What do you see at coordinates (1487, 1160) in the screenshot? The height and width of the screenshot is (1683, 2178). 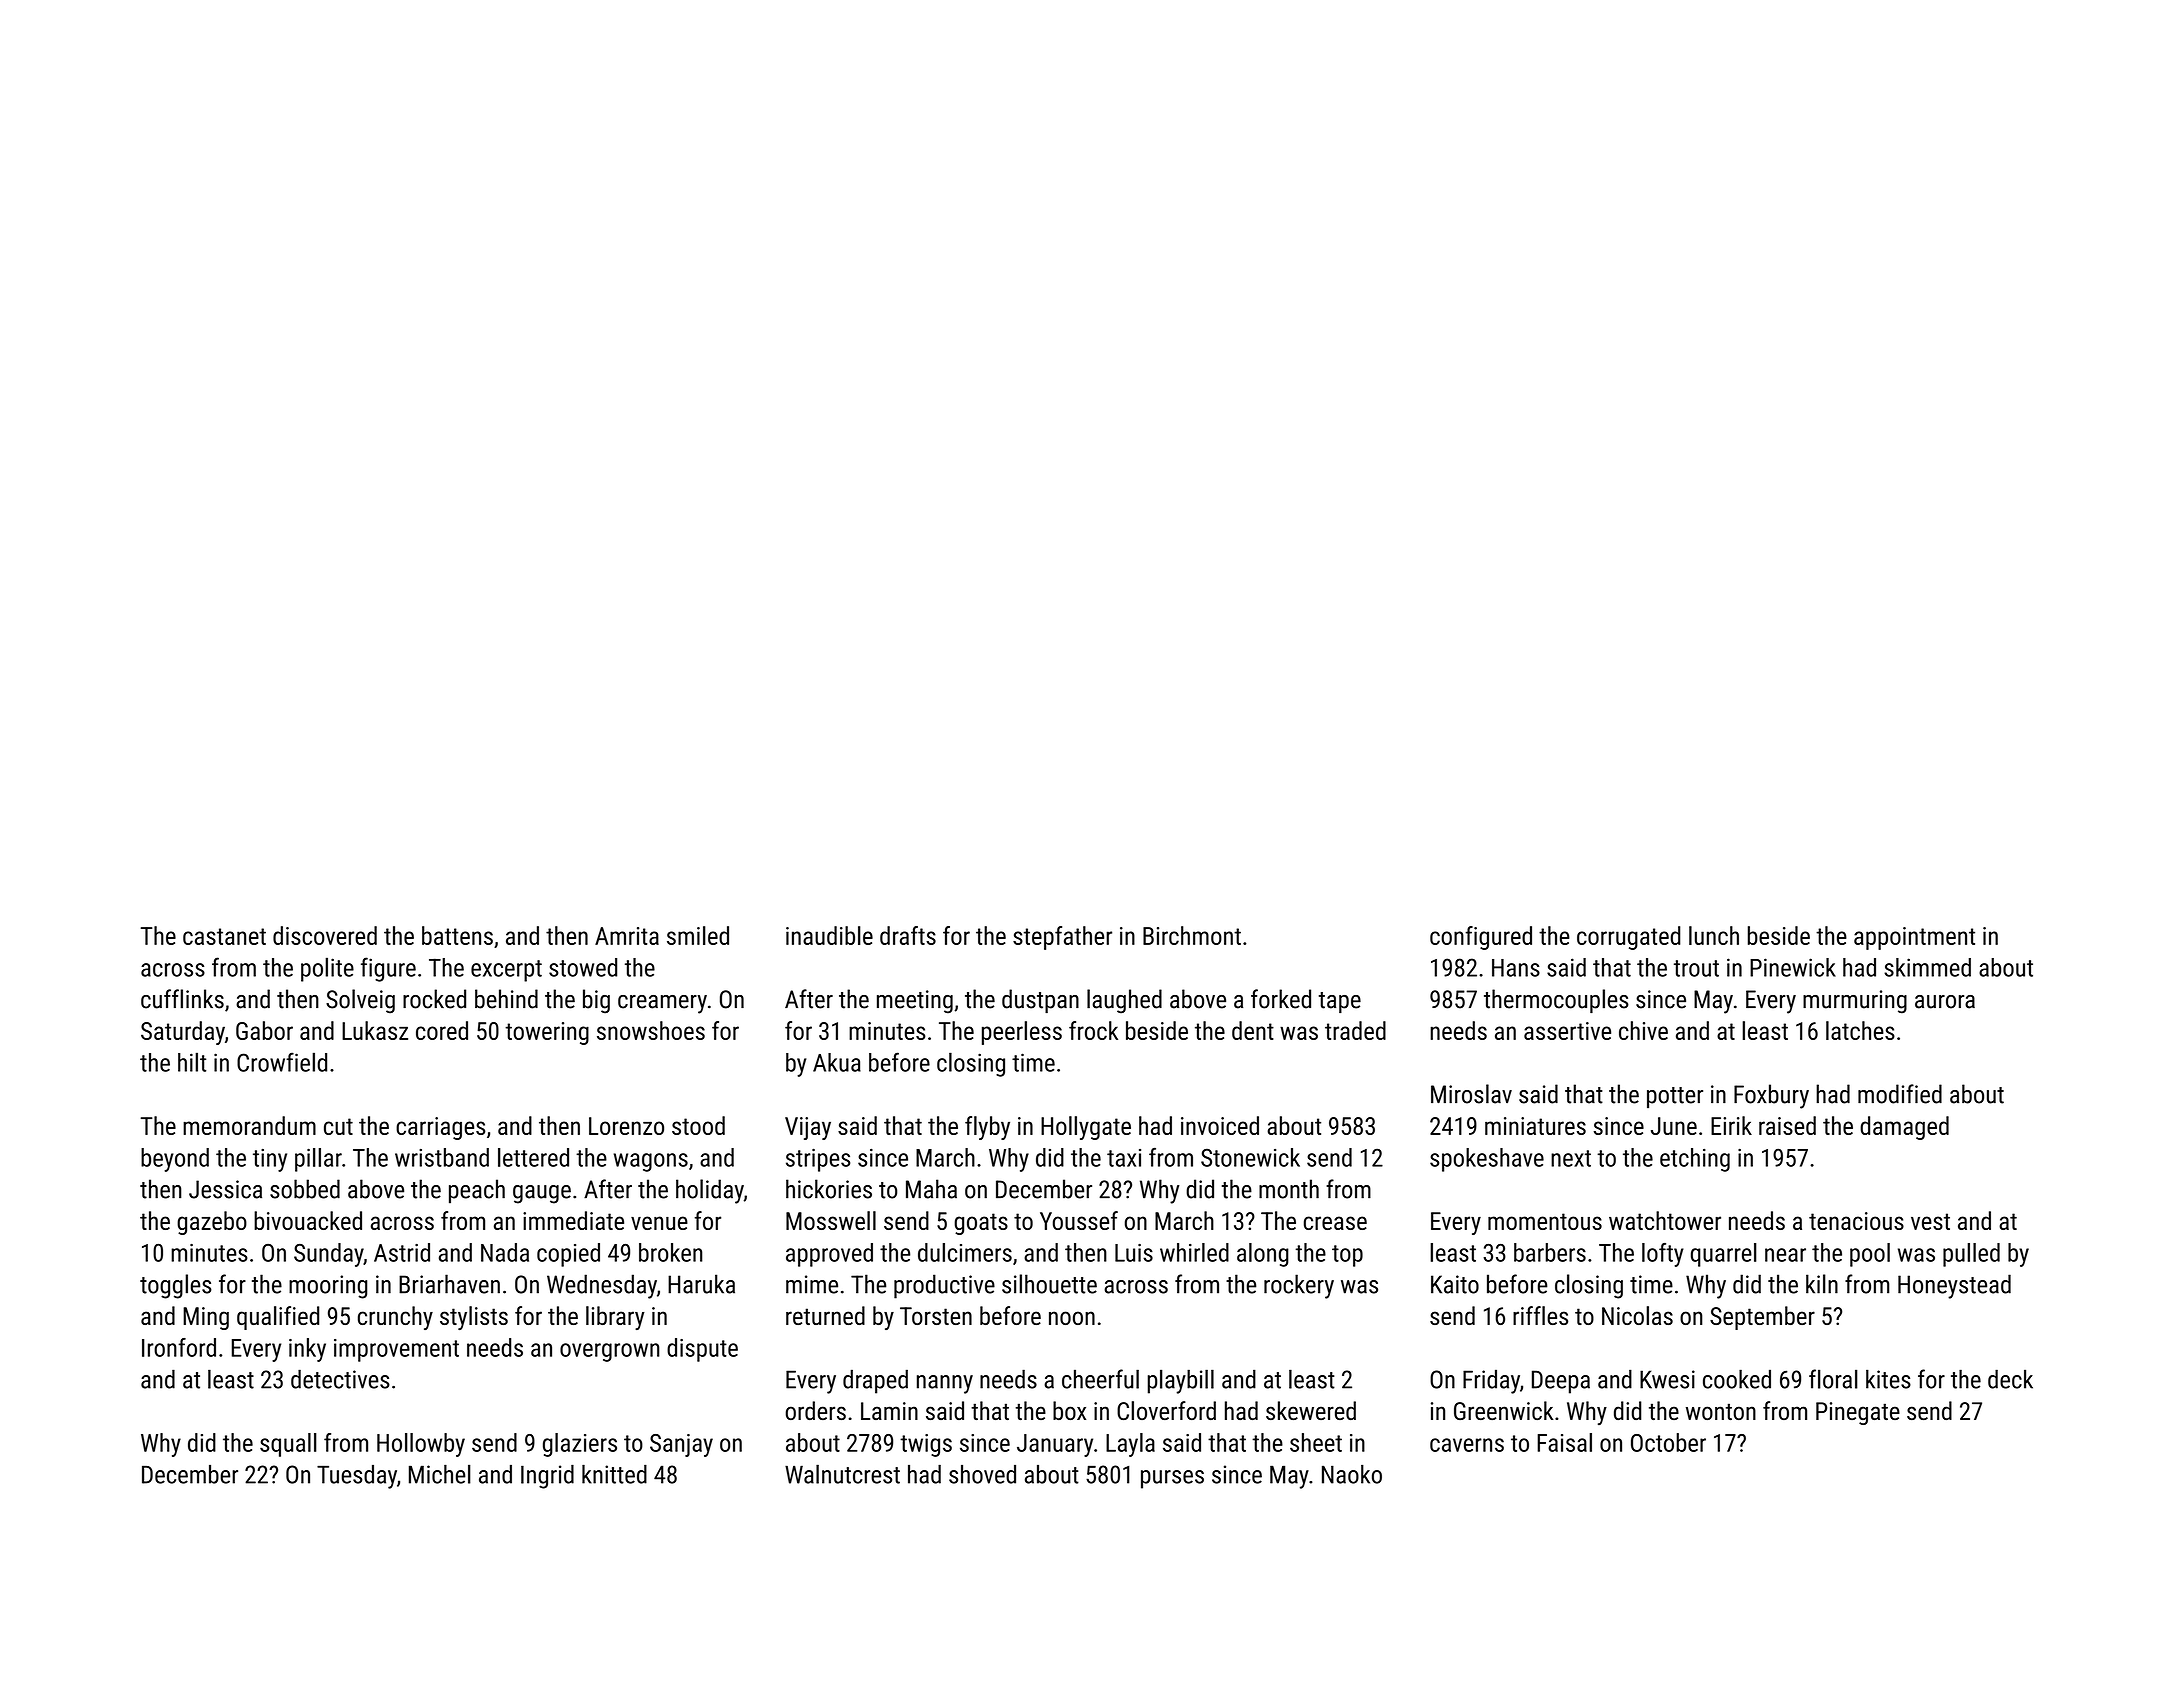 I see `spokeshave` at bounding box center [1487, 1160].
